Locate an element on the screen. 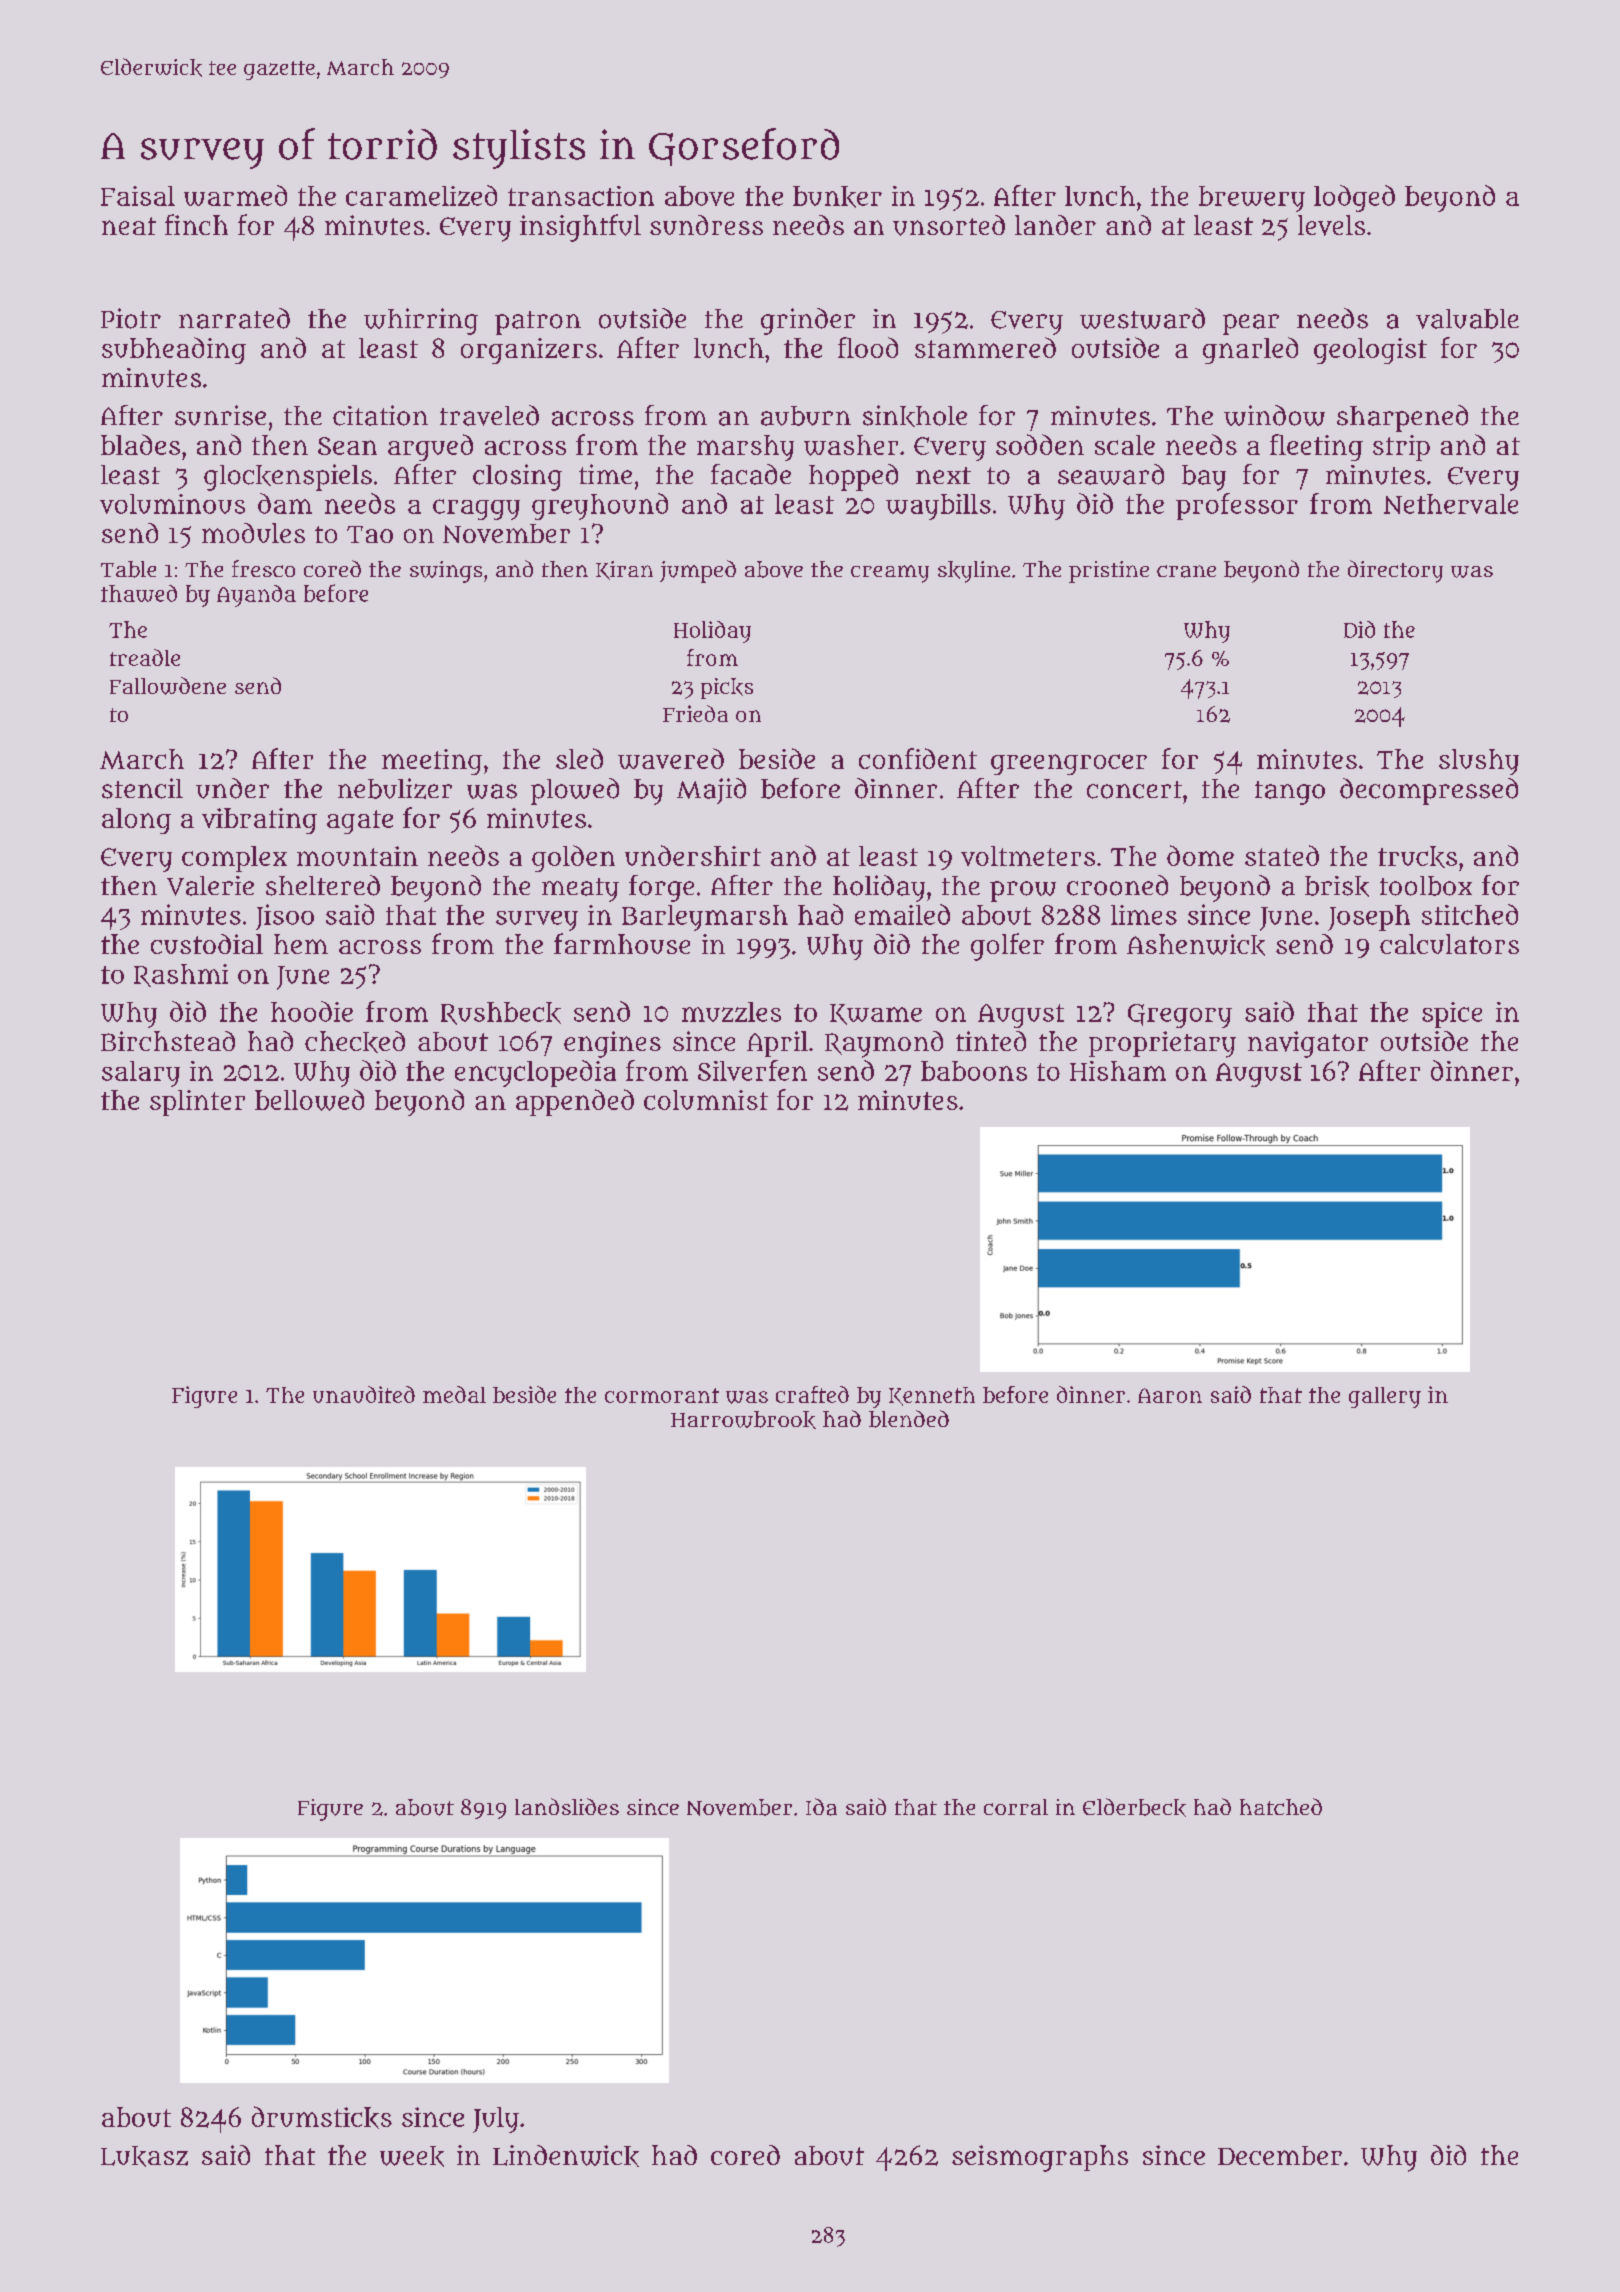 This screenshot has height=2292, width=1620. Lukasz is located at coordinates (144, 2156).
